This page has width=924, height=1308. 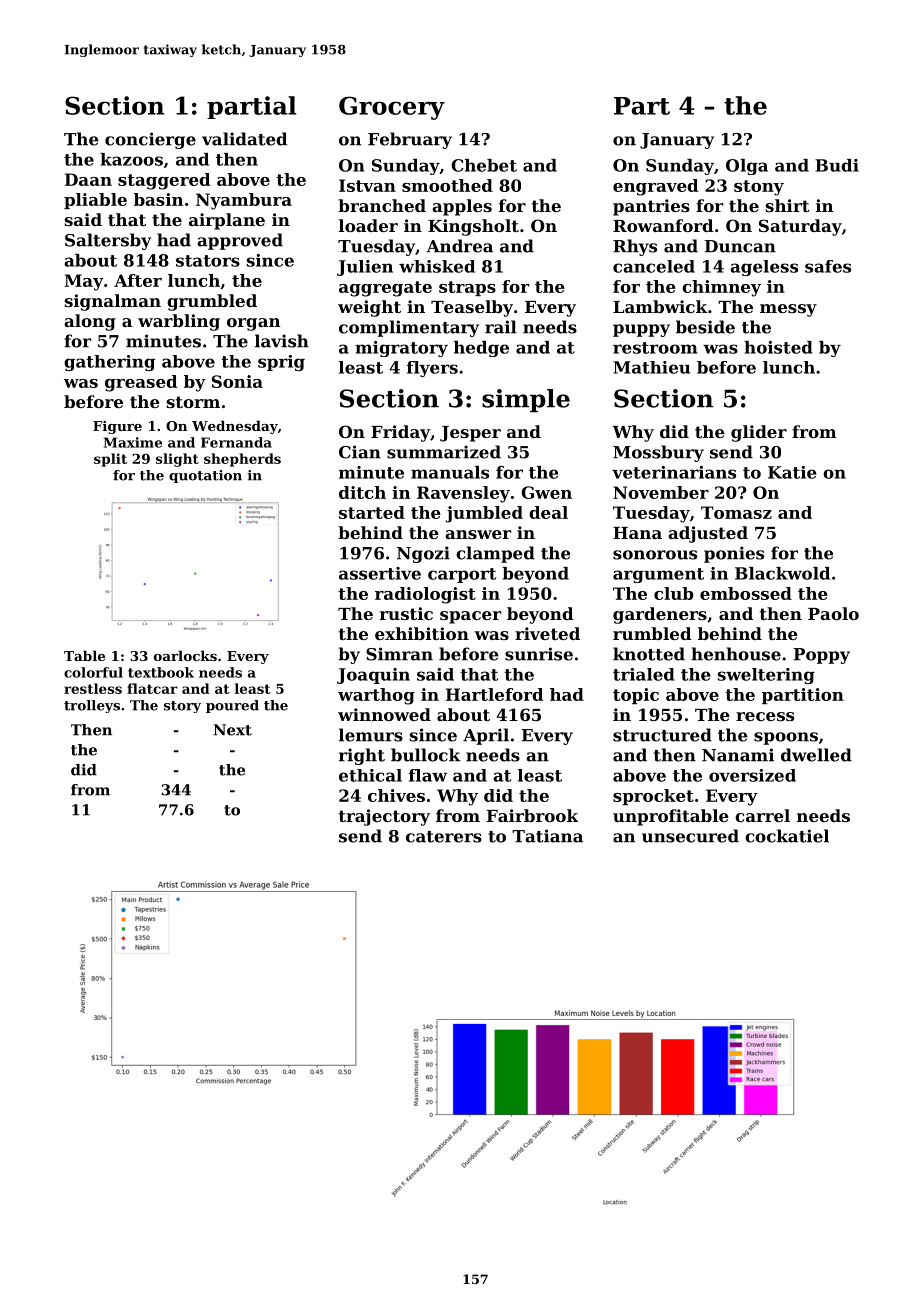 I want to click on Olga, so click(x=747, y=167).
